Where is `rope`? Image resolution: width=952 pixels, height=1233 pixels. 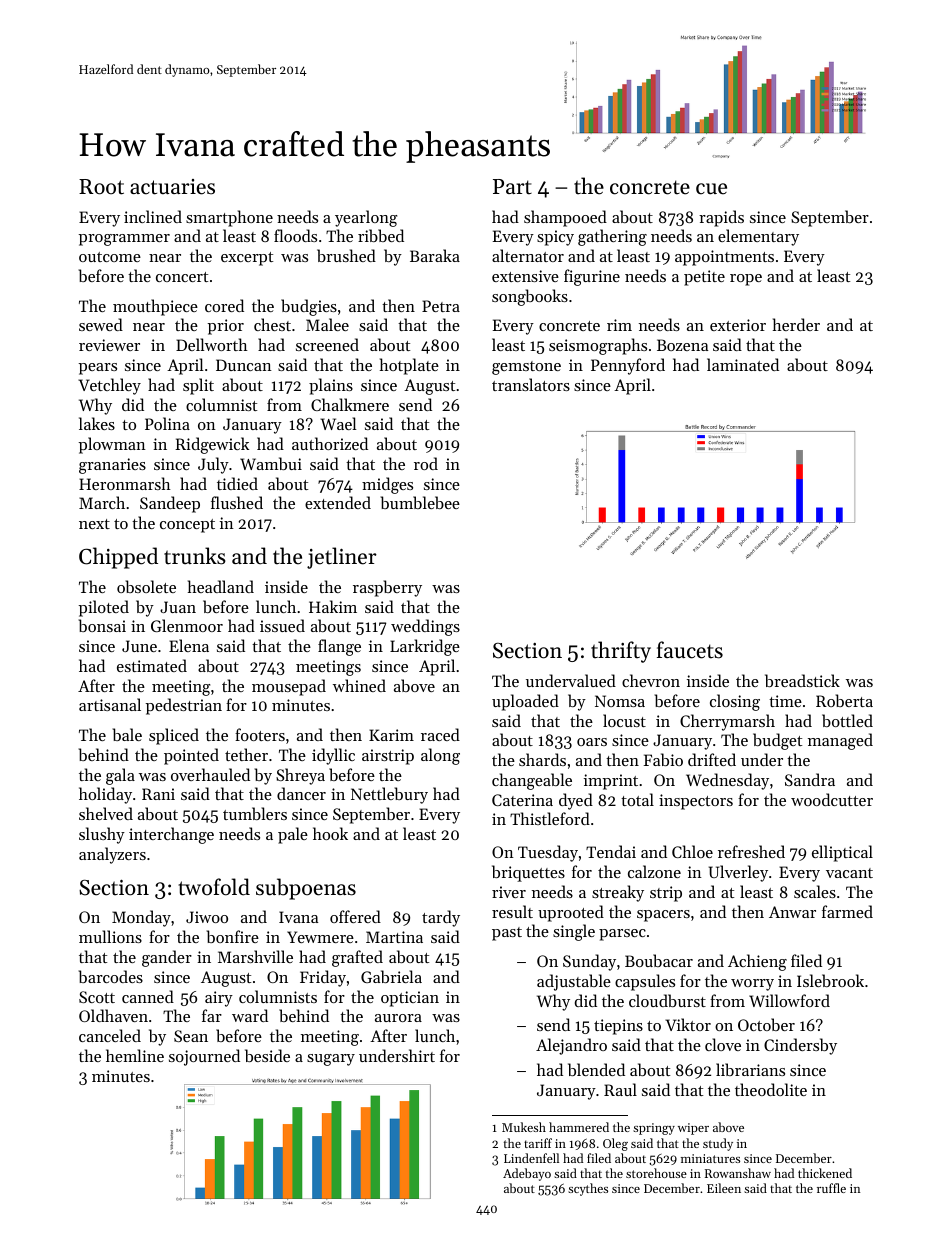
rope is located at coordinates (746, 280).
